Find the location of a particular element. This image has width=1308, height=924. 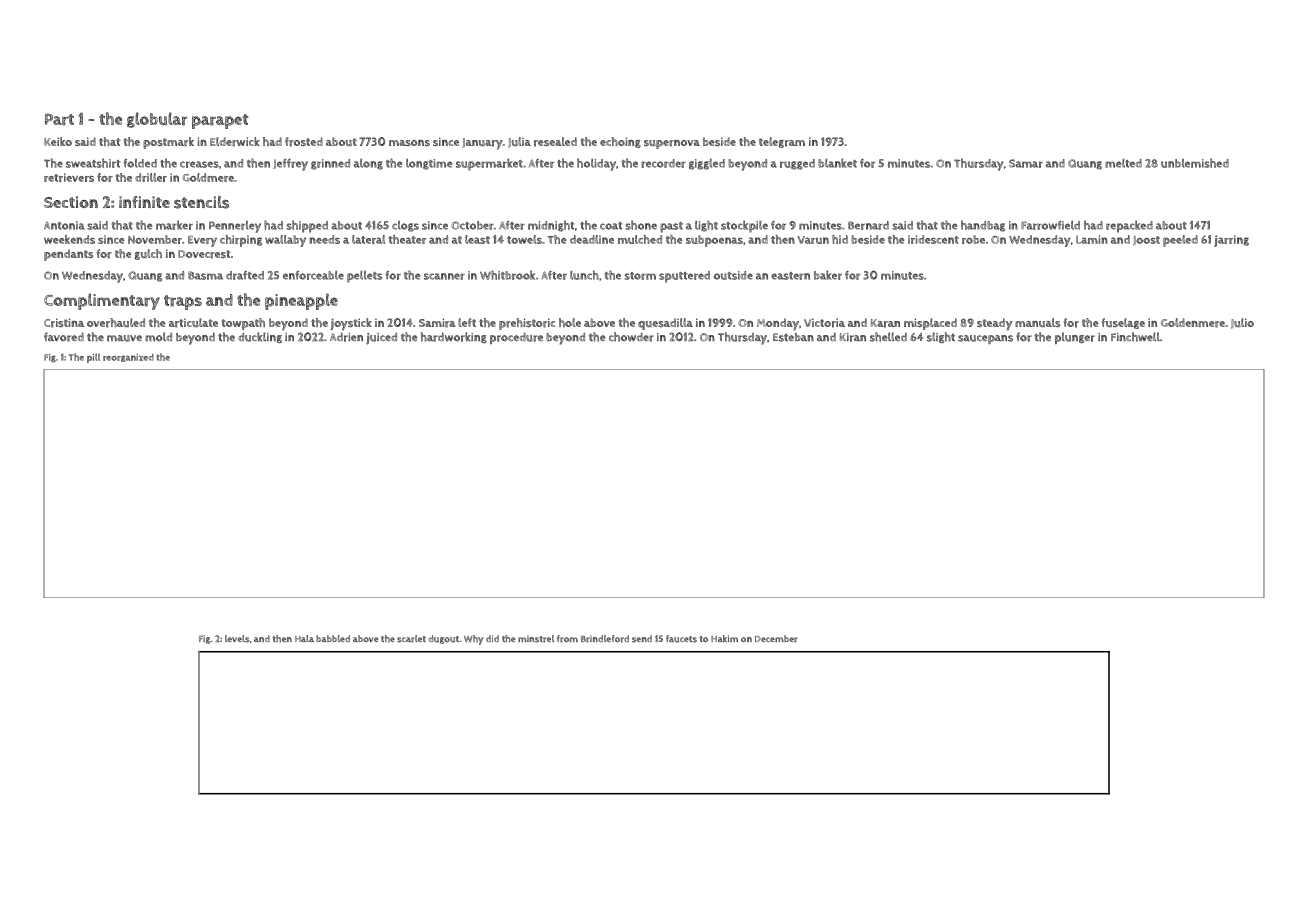

babbled is located at coordinates (333, 638).
